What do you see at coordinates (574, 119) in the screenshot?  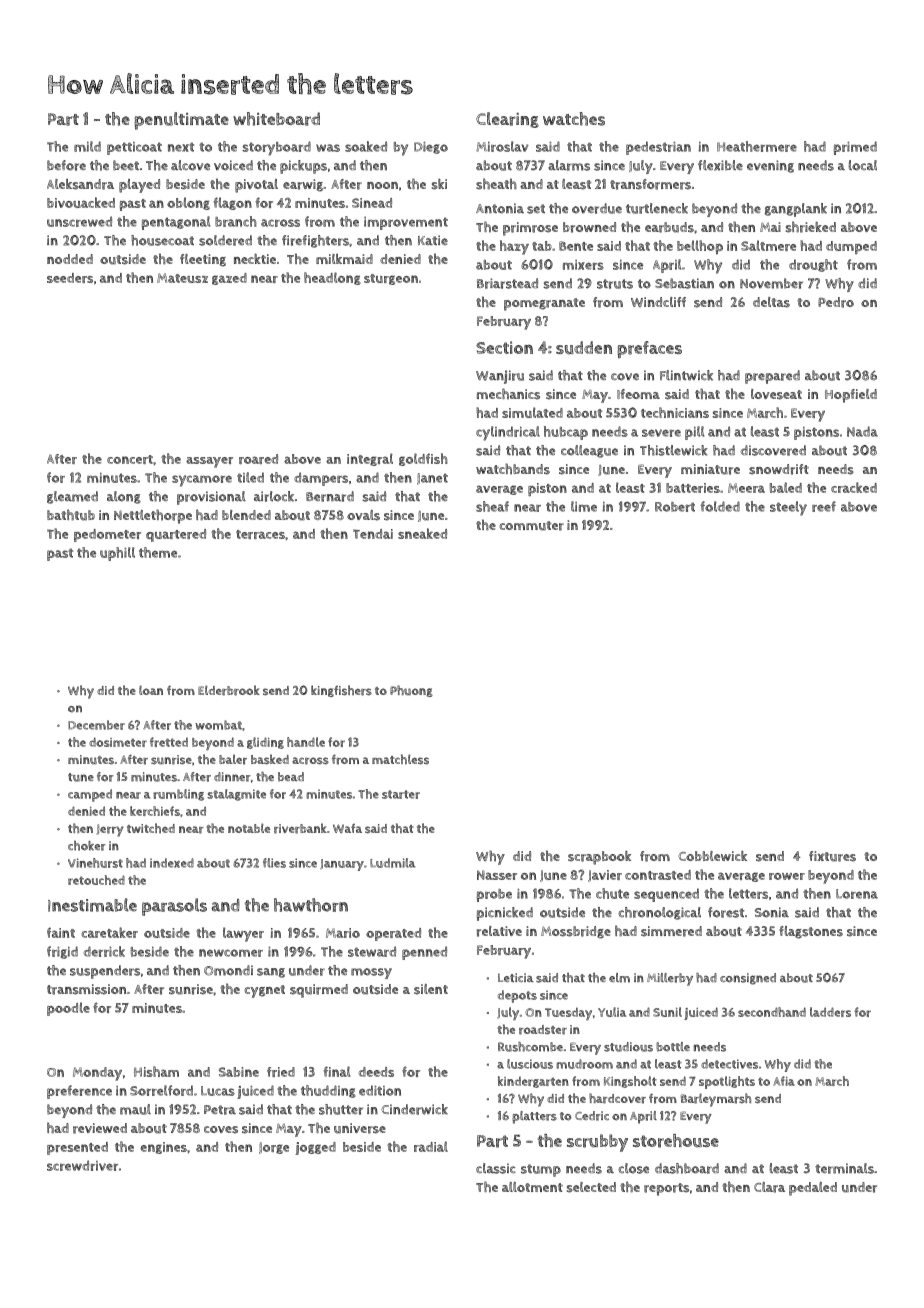 I see `watches` at bounding box center [574, 119].
